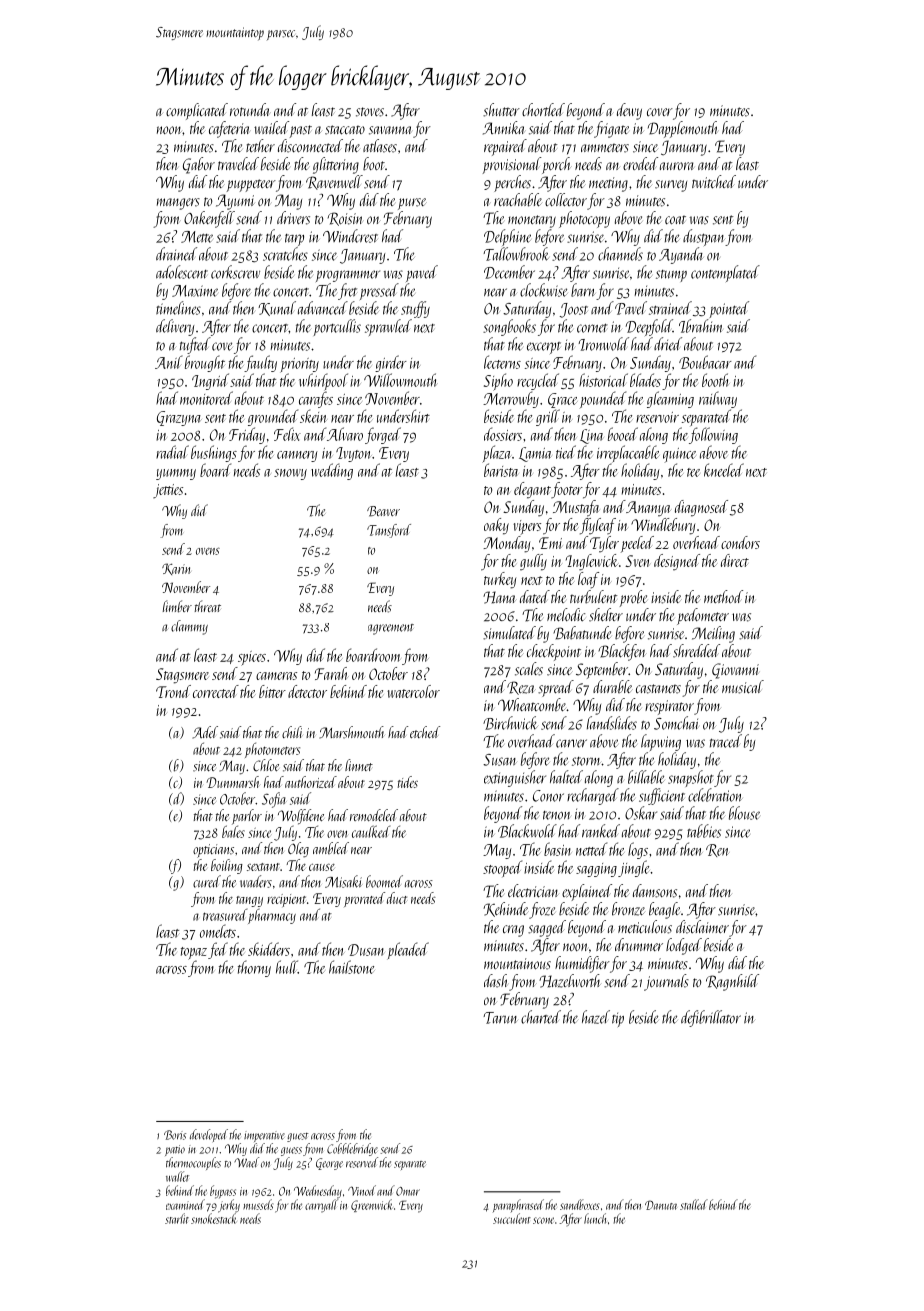 Image resolution: width=924 pixels, height=1311 pixels. What do you see at coordinates (527, 527) in the screenshot?
I see `vipers` at bounding box center [527, 527].
